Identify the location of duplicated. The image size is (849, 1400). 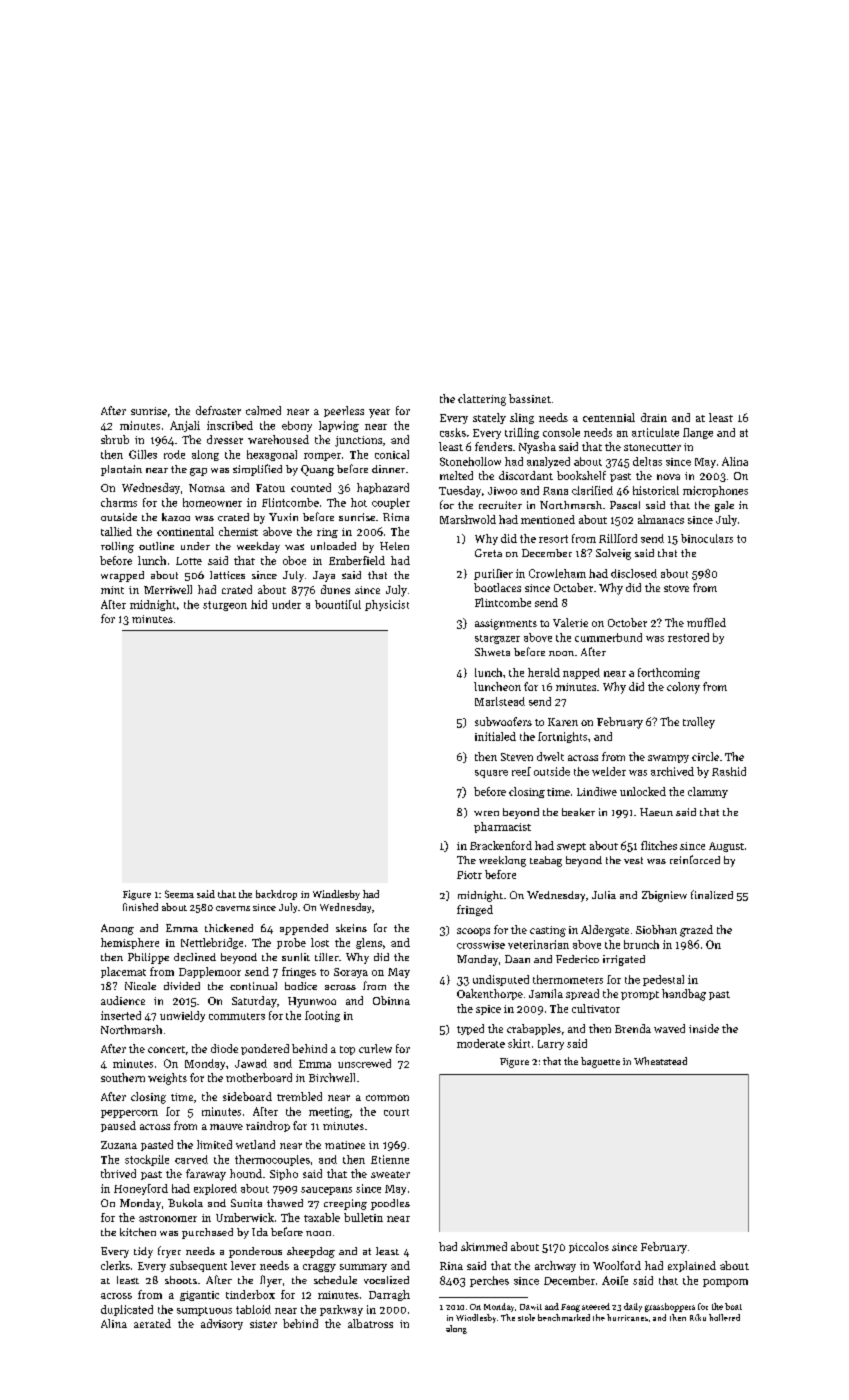
(127, 1310).
